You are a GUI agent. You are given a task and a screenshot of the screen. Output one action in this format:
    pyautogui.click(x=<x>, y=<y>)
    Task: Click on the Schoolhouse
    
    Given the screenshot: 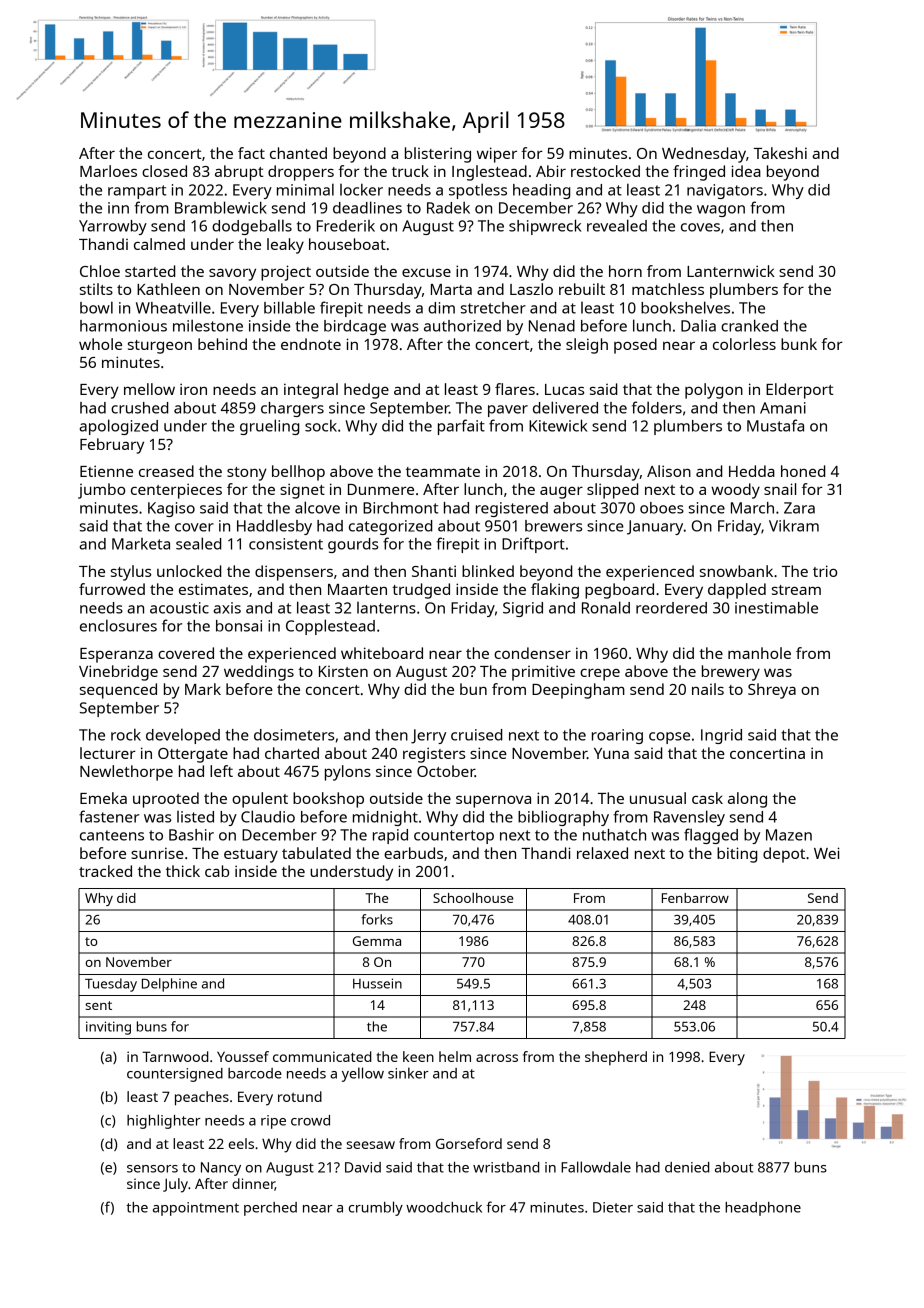 What is the action you would take?
    pyautogui.click(x=473, y=898)
